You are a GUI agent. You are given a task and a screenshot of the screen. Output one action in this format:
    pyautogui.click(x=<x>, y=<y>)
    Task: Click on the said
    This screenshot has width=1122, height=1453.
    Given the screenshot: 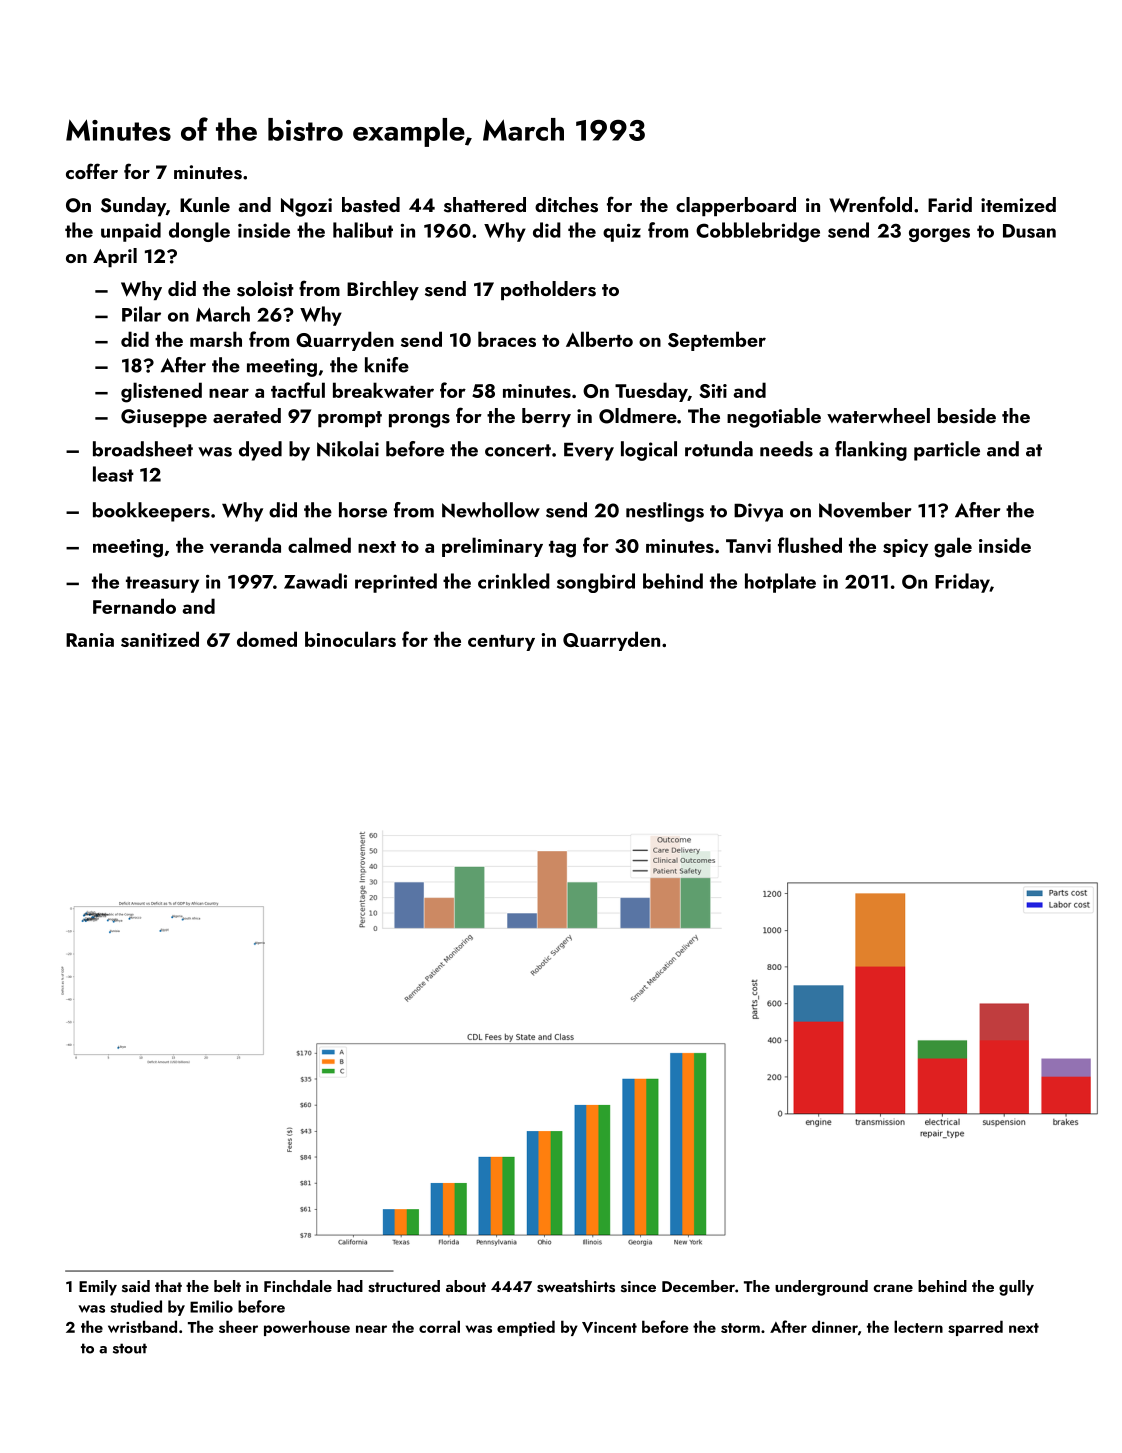 What is the action you would take?
    pyautogui.click(x=136, y=1286)
